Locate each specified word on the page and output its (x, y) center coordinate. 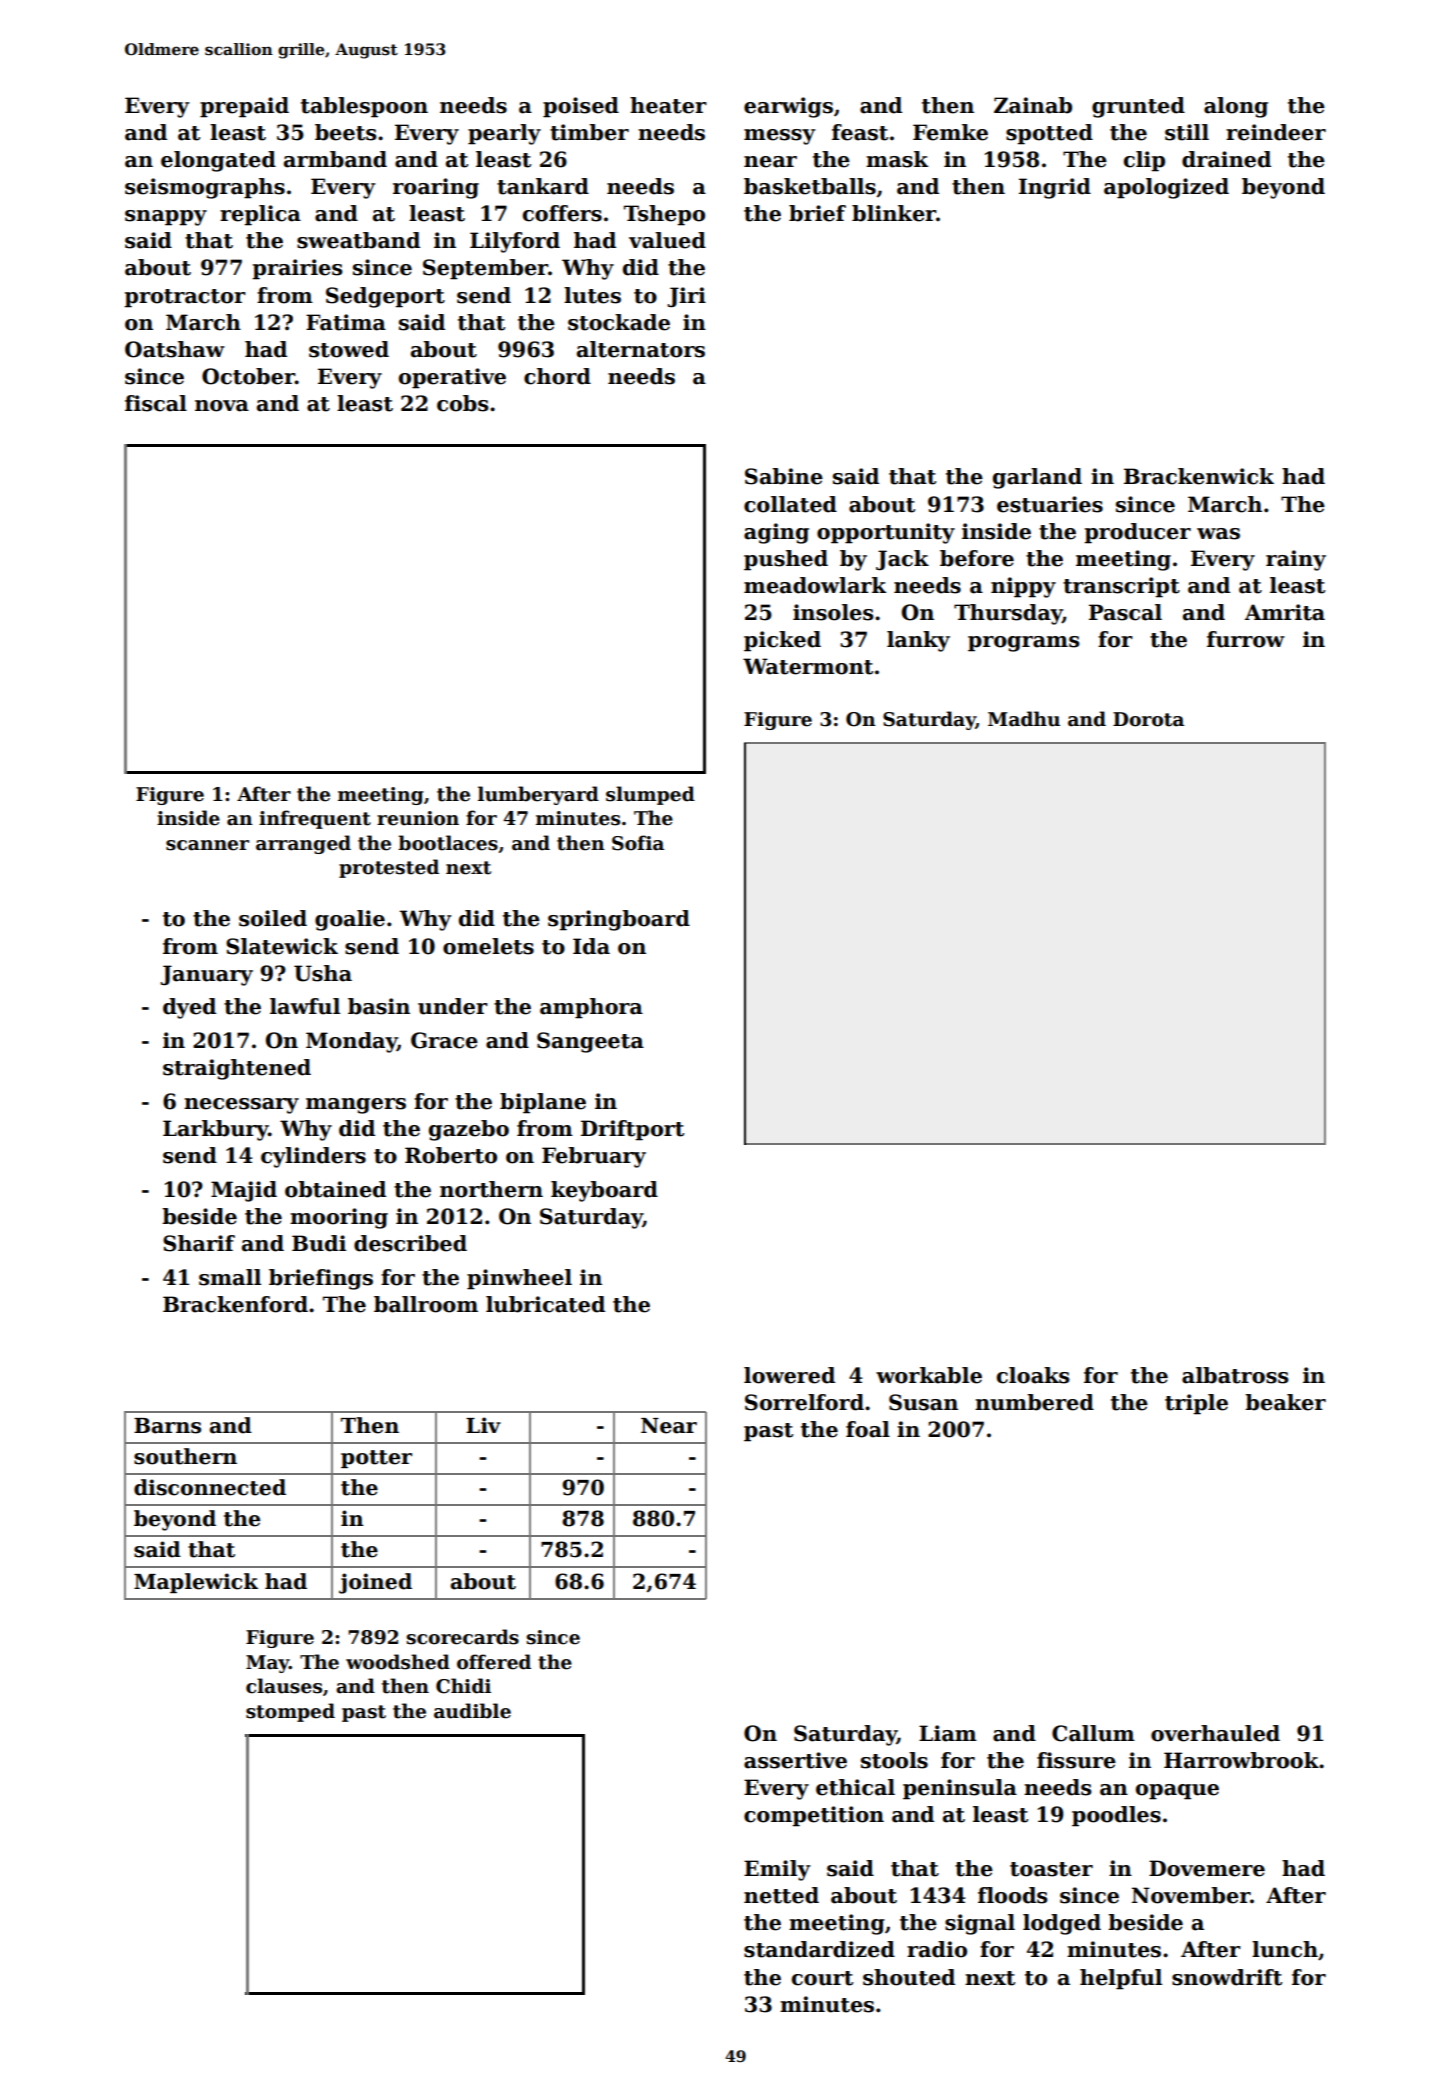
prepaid (244, 107)
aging (776, 533)
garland (1037, 478)
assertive (795, 1760)
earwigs (788, 107)
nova (222, 406)
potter (376, 1459)
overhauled (1215, 1733)
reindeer (1276, 132)
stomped (290, 1712)
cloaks (1033, 1375)
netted (781, 1895)
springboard (619, 920)
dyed (189, 1008)
